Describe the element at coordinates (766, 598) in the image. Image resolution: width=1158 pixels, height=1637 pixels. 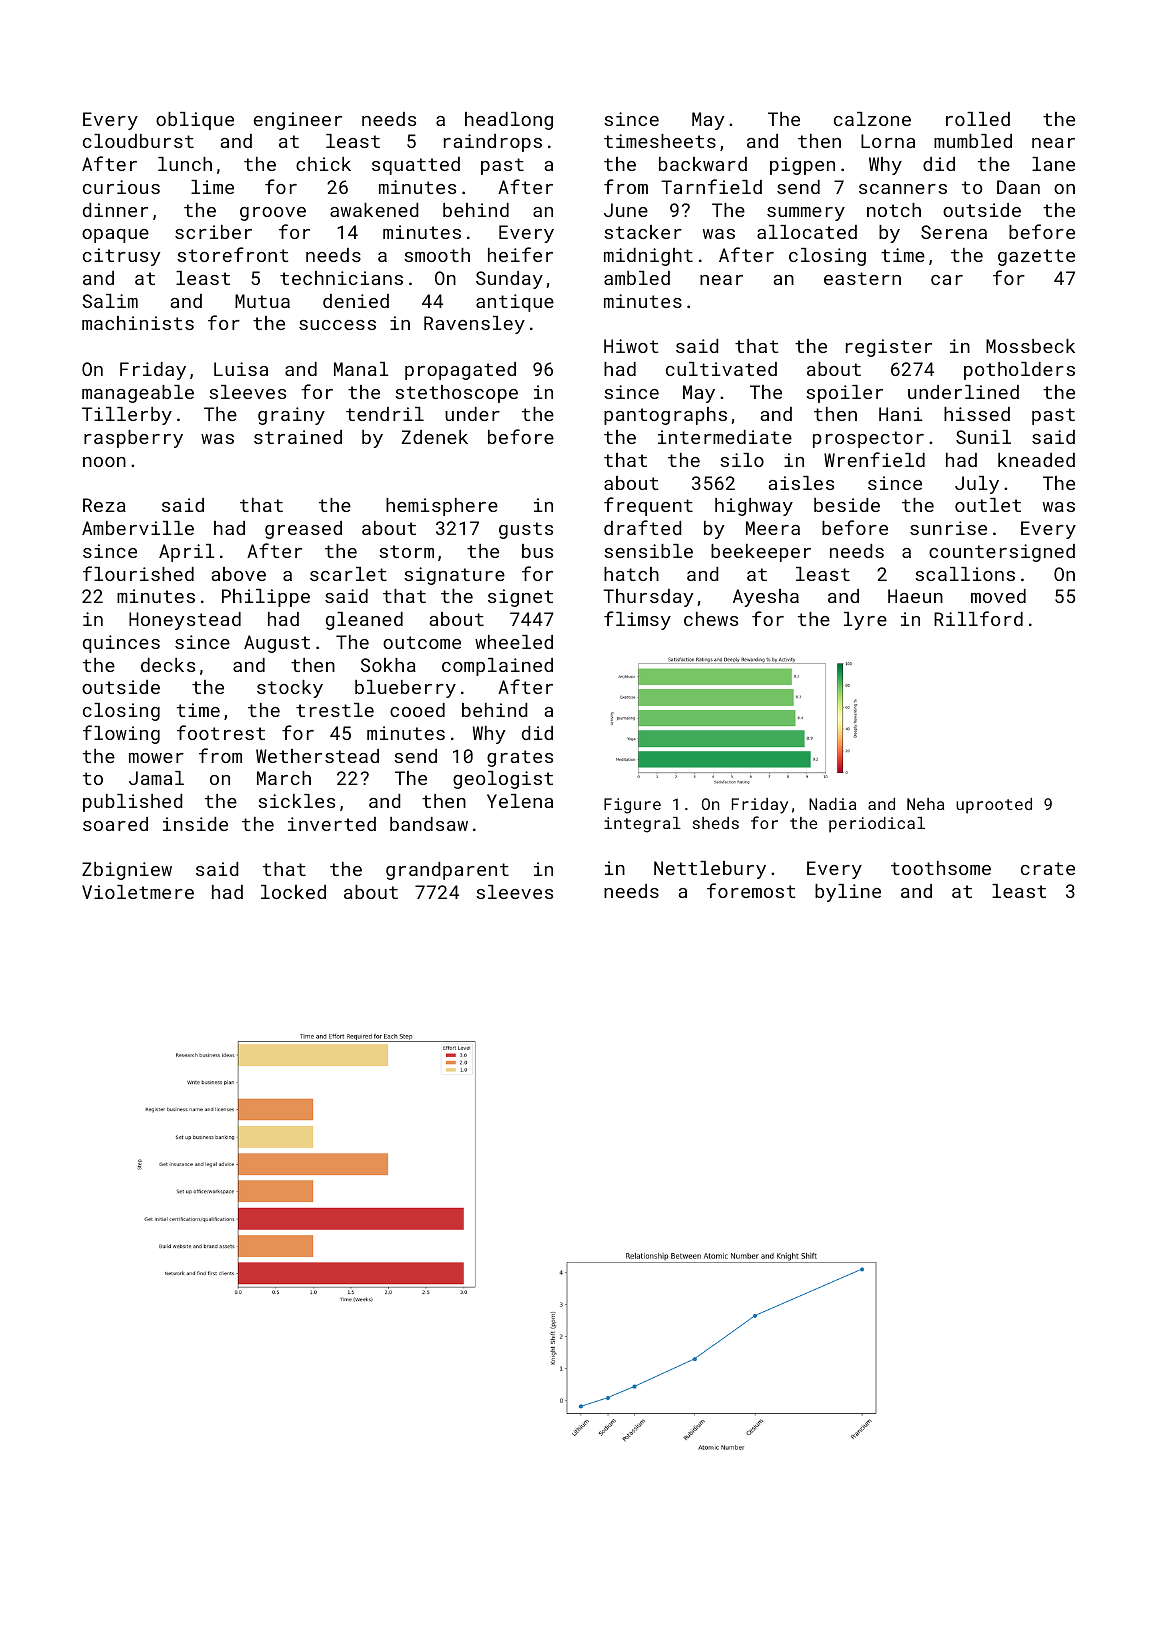
I see `Ayesha` at that location.
